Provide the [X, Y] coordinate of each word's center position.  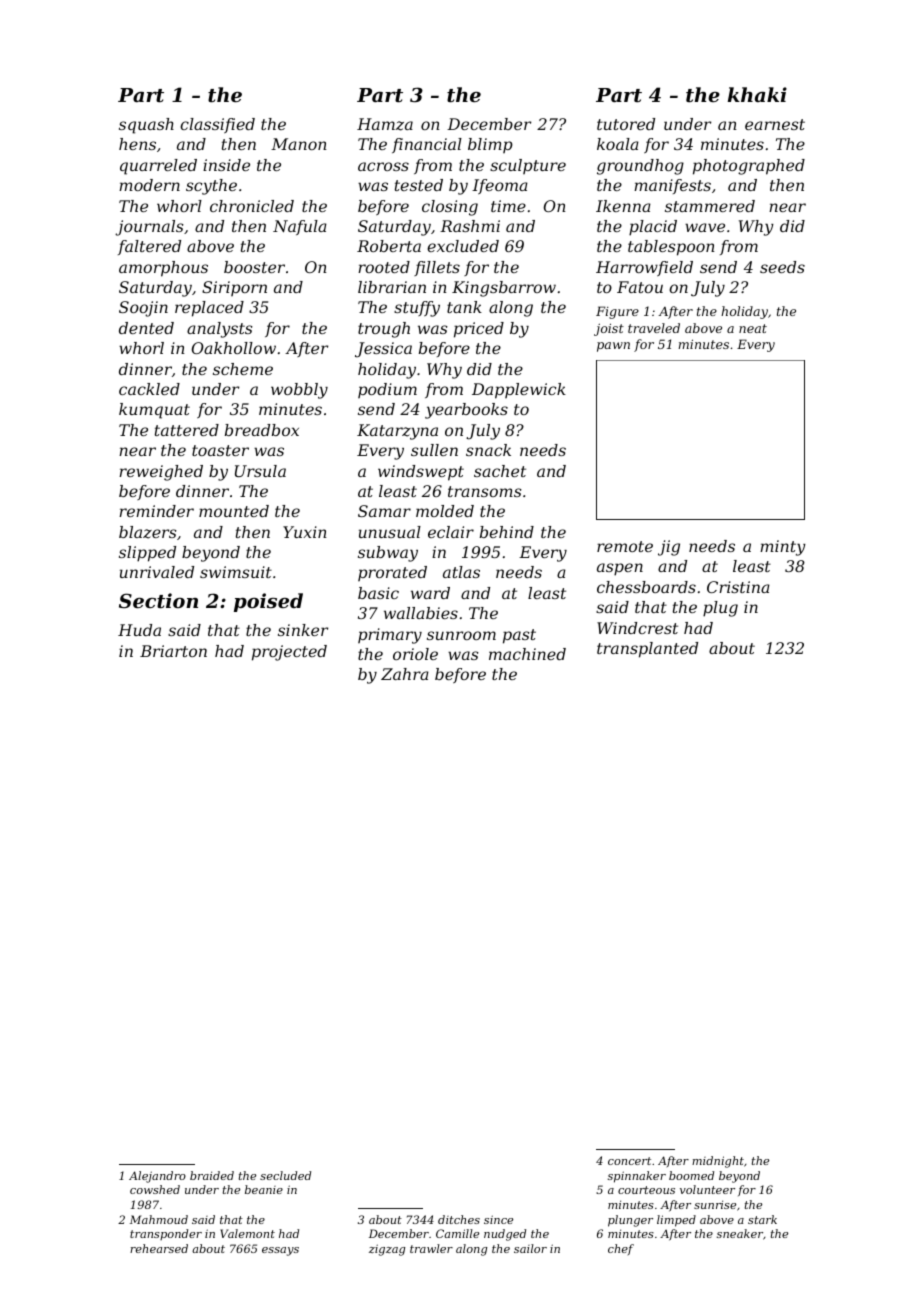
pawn [613, 347]
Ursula [260, 471]
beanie [264, 1189]
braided [212, 1175]
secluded [285, 1175]
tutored [626, 124]
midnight [718, 1162]
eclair [451, 532]
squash [146, 126]
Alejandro [157, 1177]
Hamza [385, 124]
